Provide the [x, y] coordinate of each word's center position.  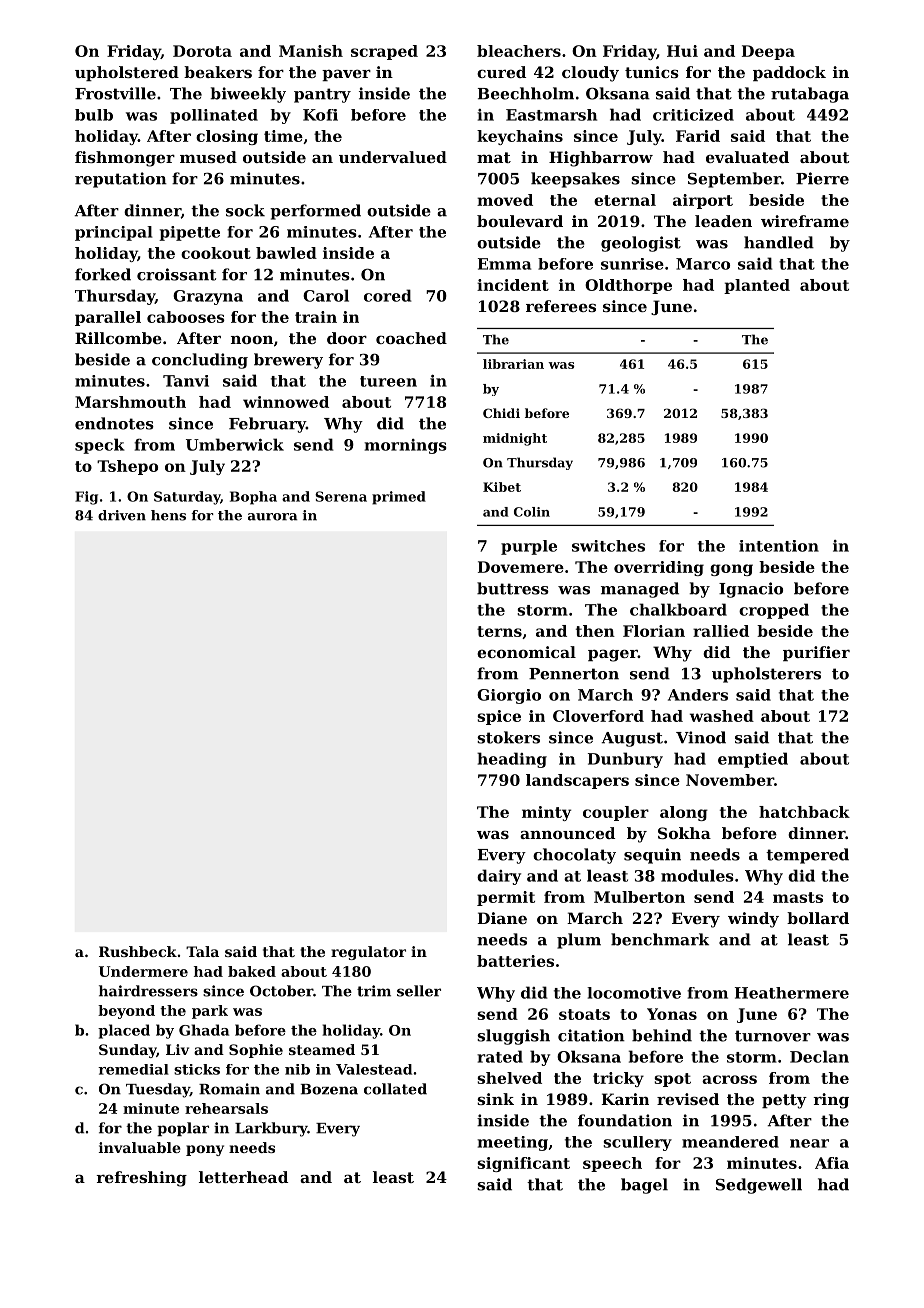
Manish [311, 51]
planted [757, 286]
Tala [202, 951]
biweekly [248, 95]
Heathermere [792, 993]
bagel [644, 1186]
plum [579, 941]
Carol [326, 295]
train [316, 317]
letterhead [243, 1177]
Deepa [768, 52]
